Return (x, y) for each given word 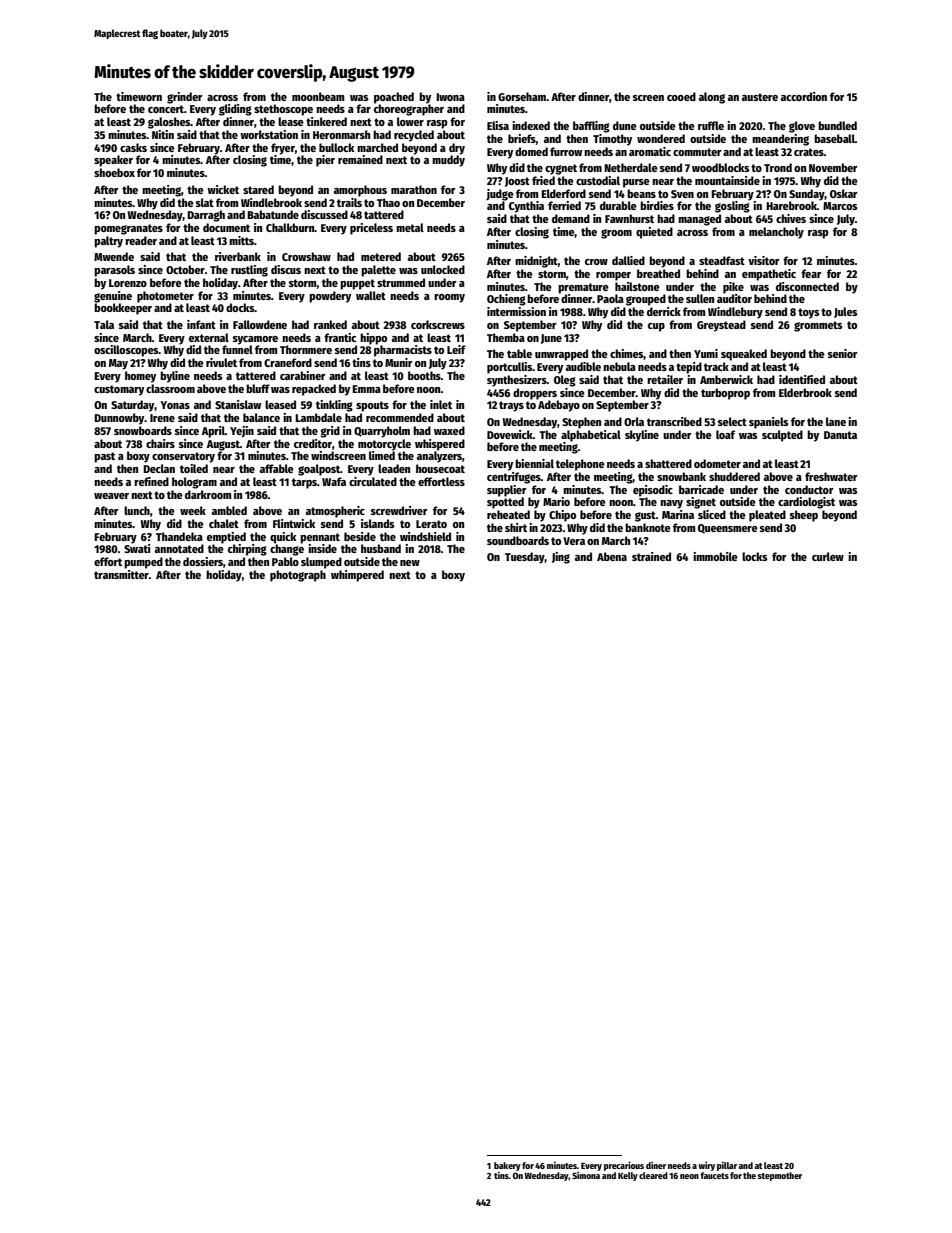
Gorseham (522, 96)
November (833, 167)
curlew (828, 556)
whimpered (357, 576)
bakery (507, 1166)
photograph (298, 576)
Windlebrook (271, 202)
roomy (449, 298)
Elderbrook (805, 392)
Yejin (242, 432)
